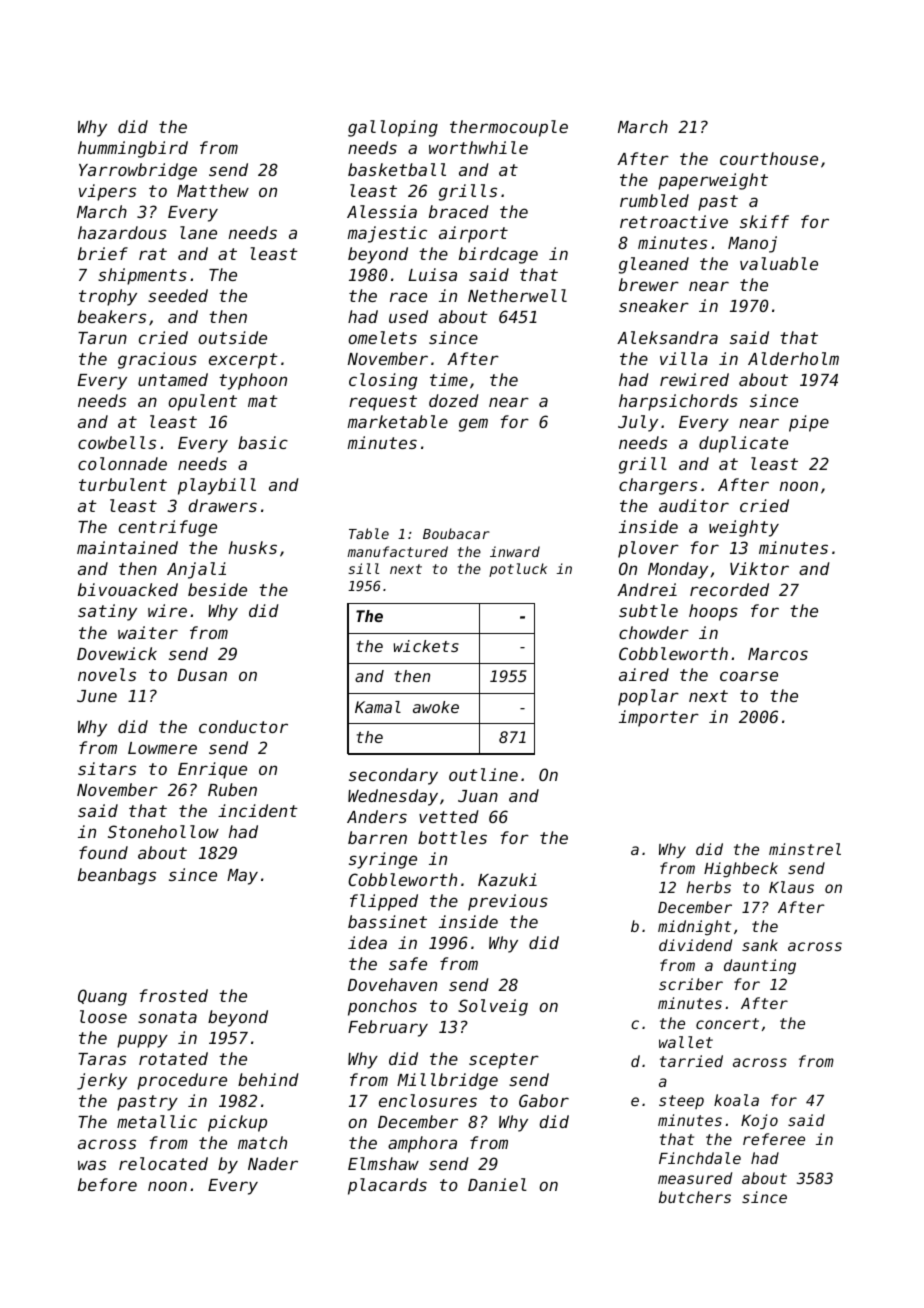 The width and height of the screenshot is (924, 1308). What do you see at coordinates (741, 870) in the screenshot?
I see `Highbeck` at bounding box center [741, 870].
